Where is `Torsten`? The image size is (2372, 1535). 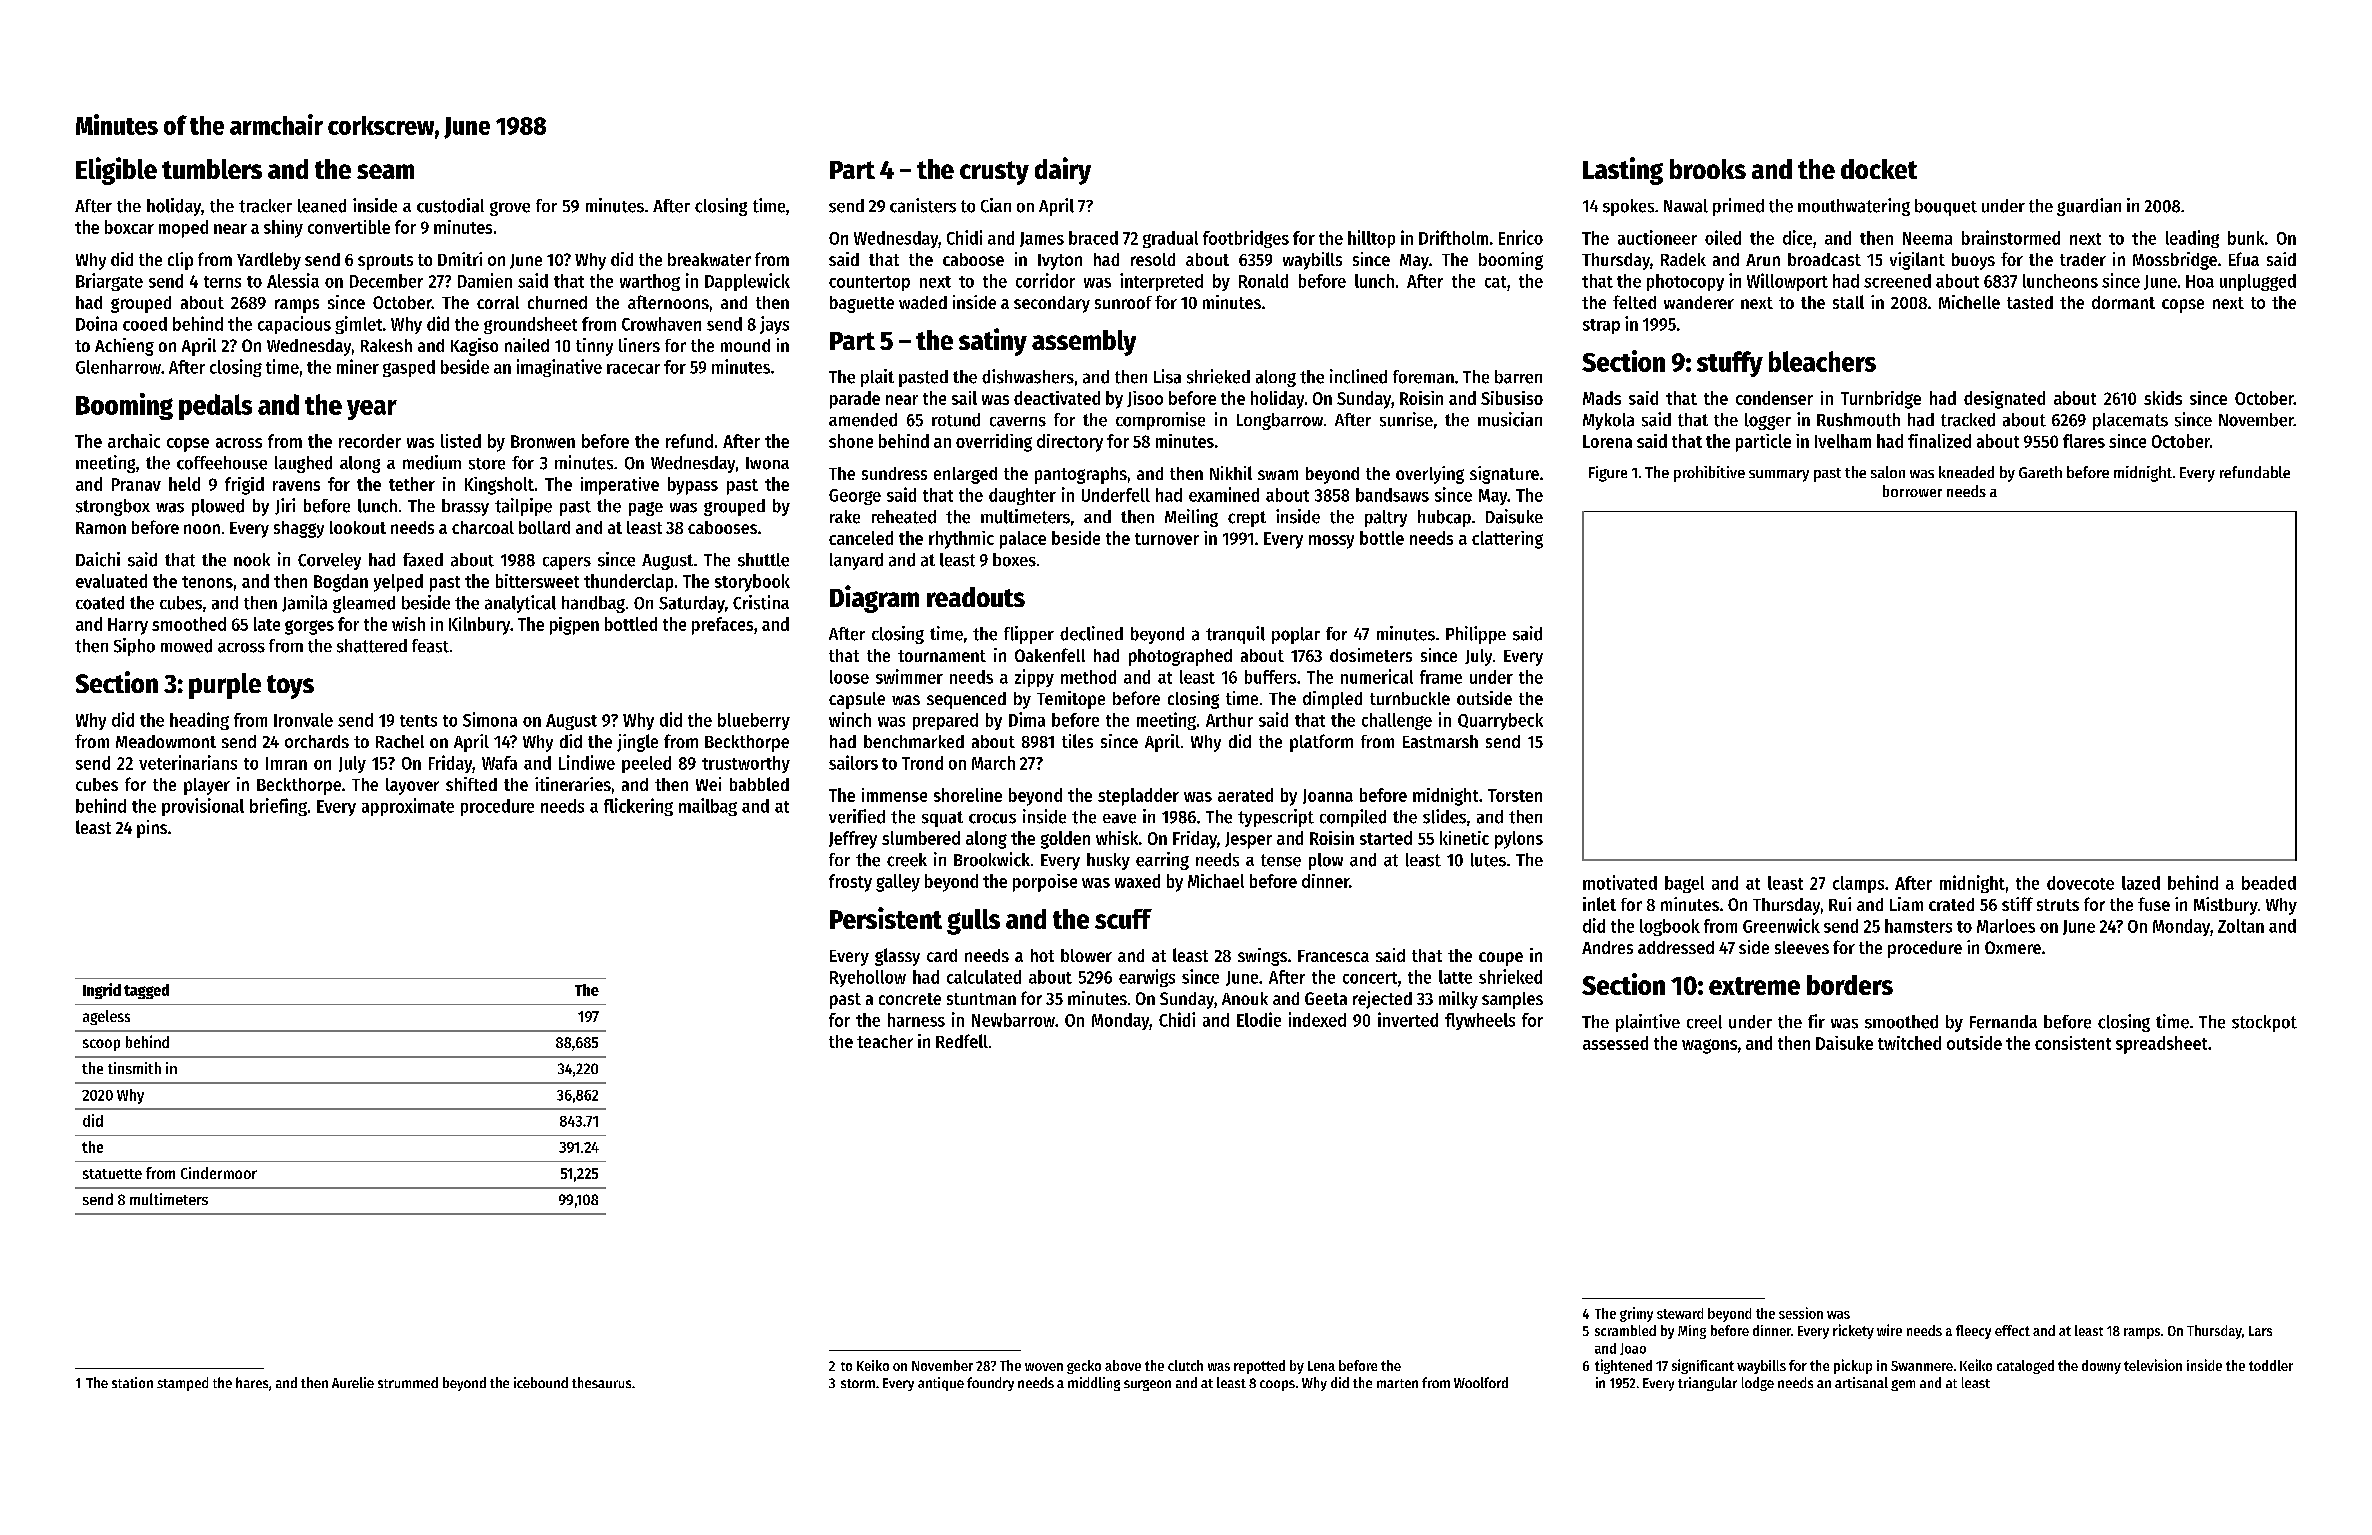
Torsten is located at coordinates (1515, 795).
